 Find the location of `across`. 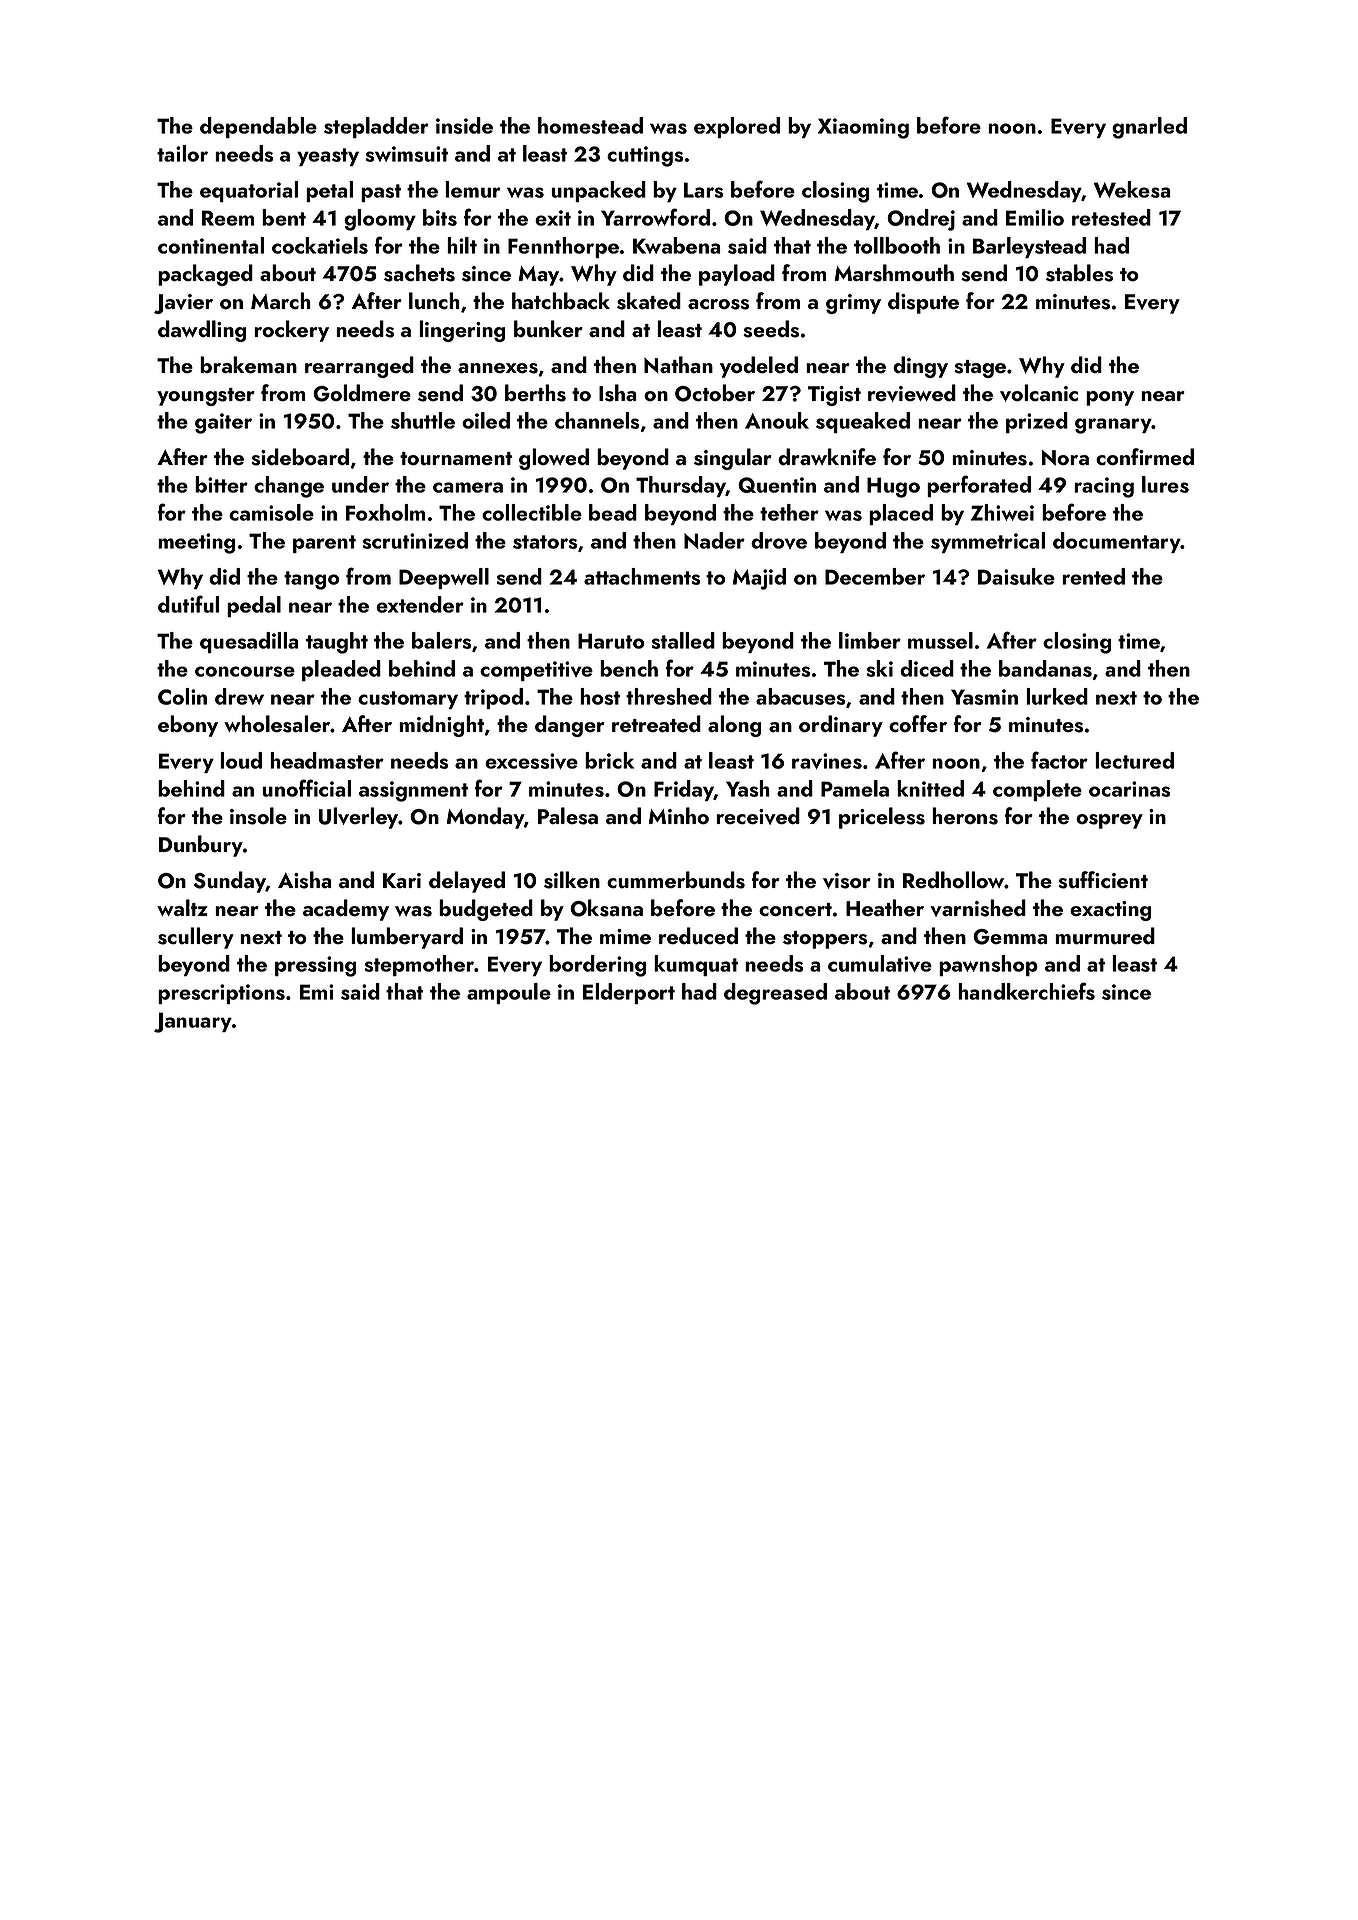

across is located at coordinates (718, 304).
